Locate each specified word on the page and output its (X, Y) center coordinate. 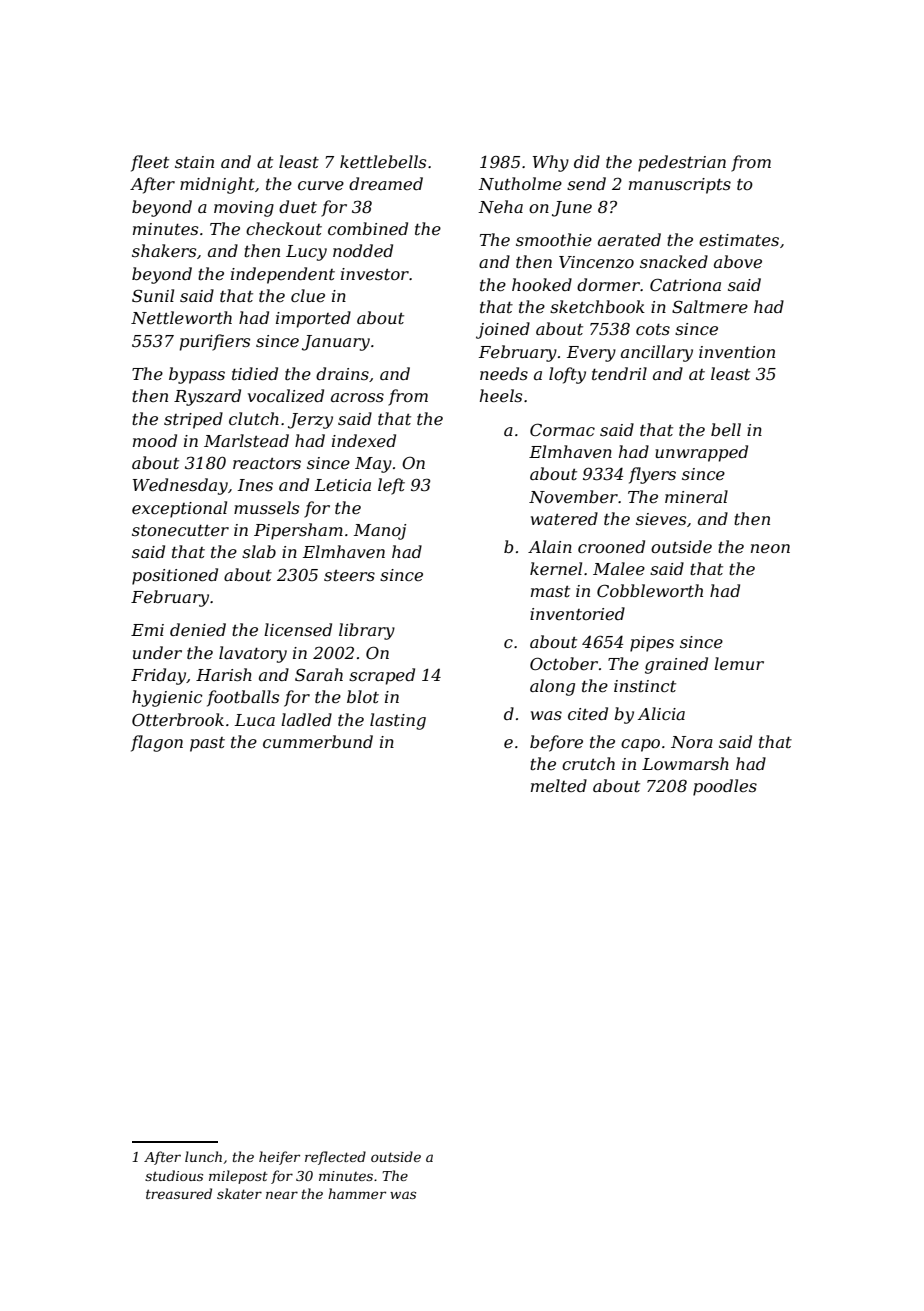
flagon (157, 743)
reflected (335, 1158)
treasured (179, 1193)
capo (640, 745)
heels (501, 395)
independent (283, 275)
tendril (619, 373)
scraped (382, 676)
